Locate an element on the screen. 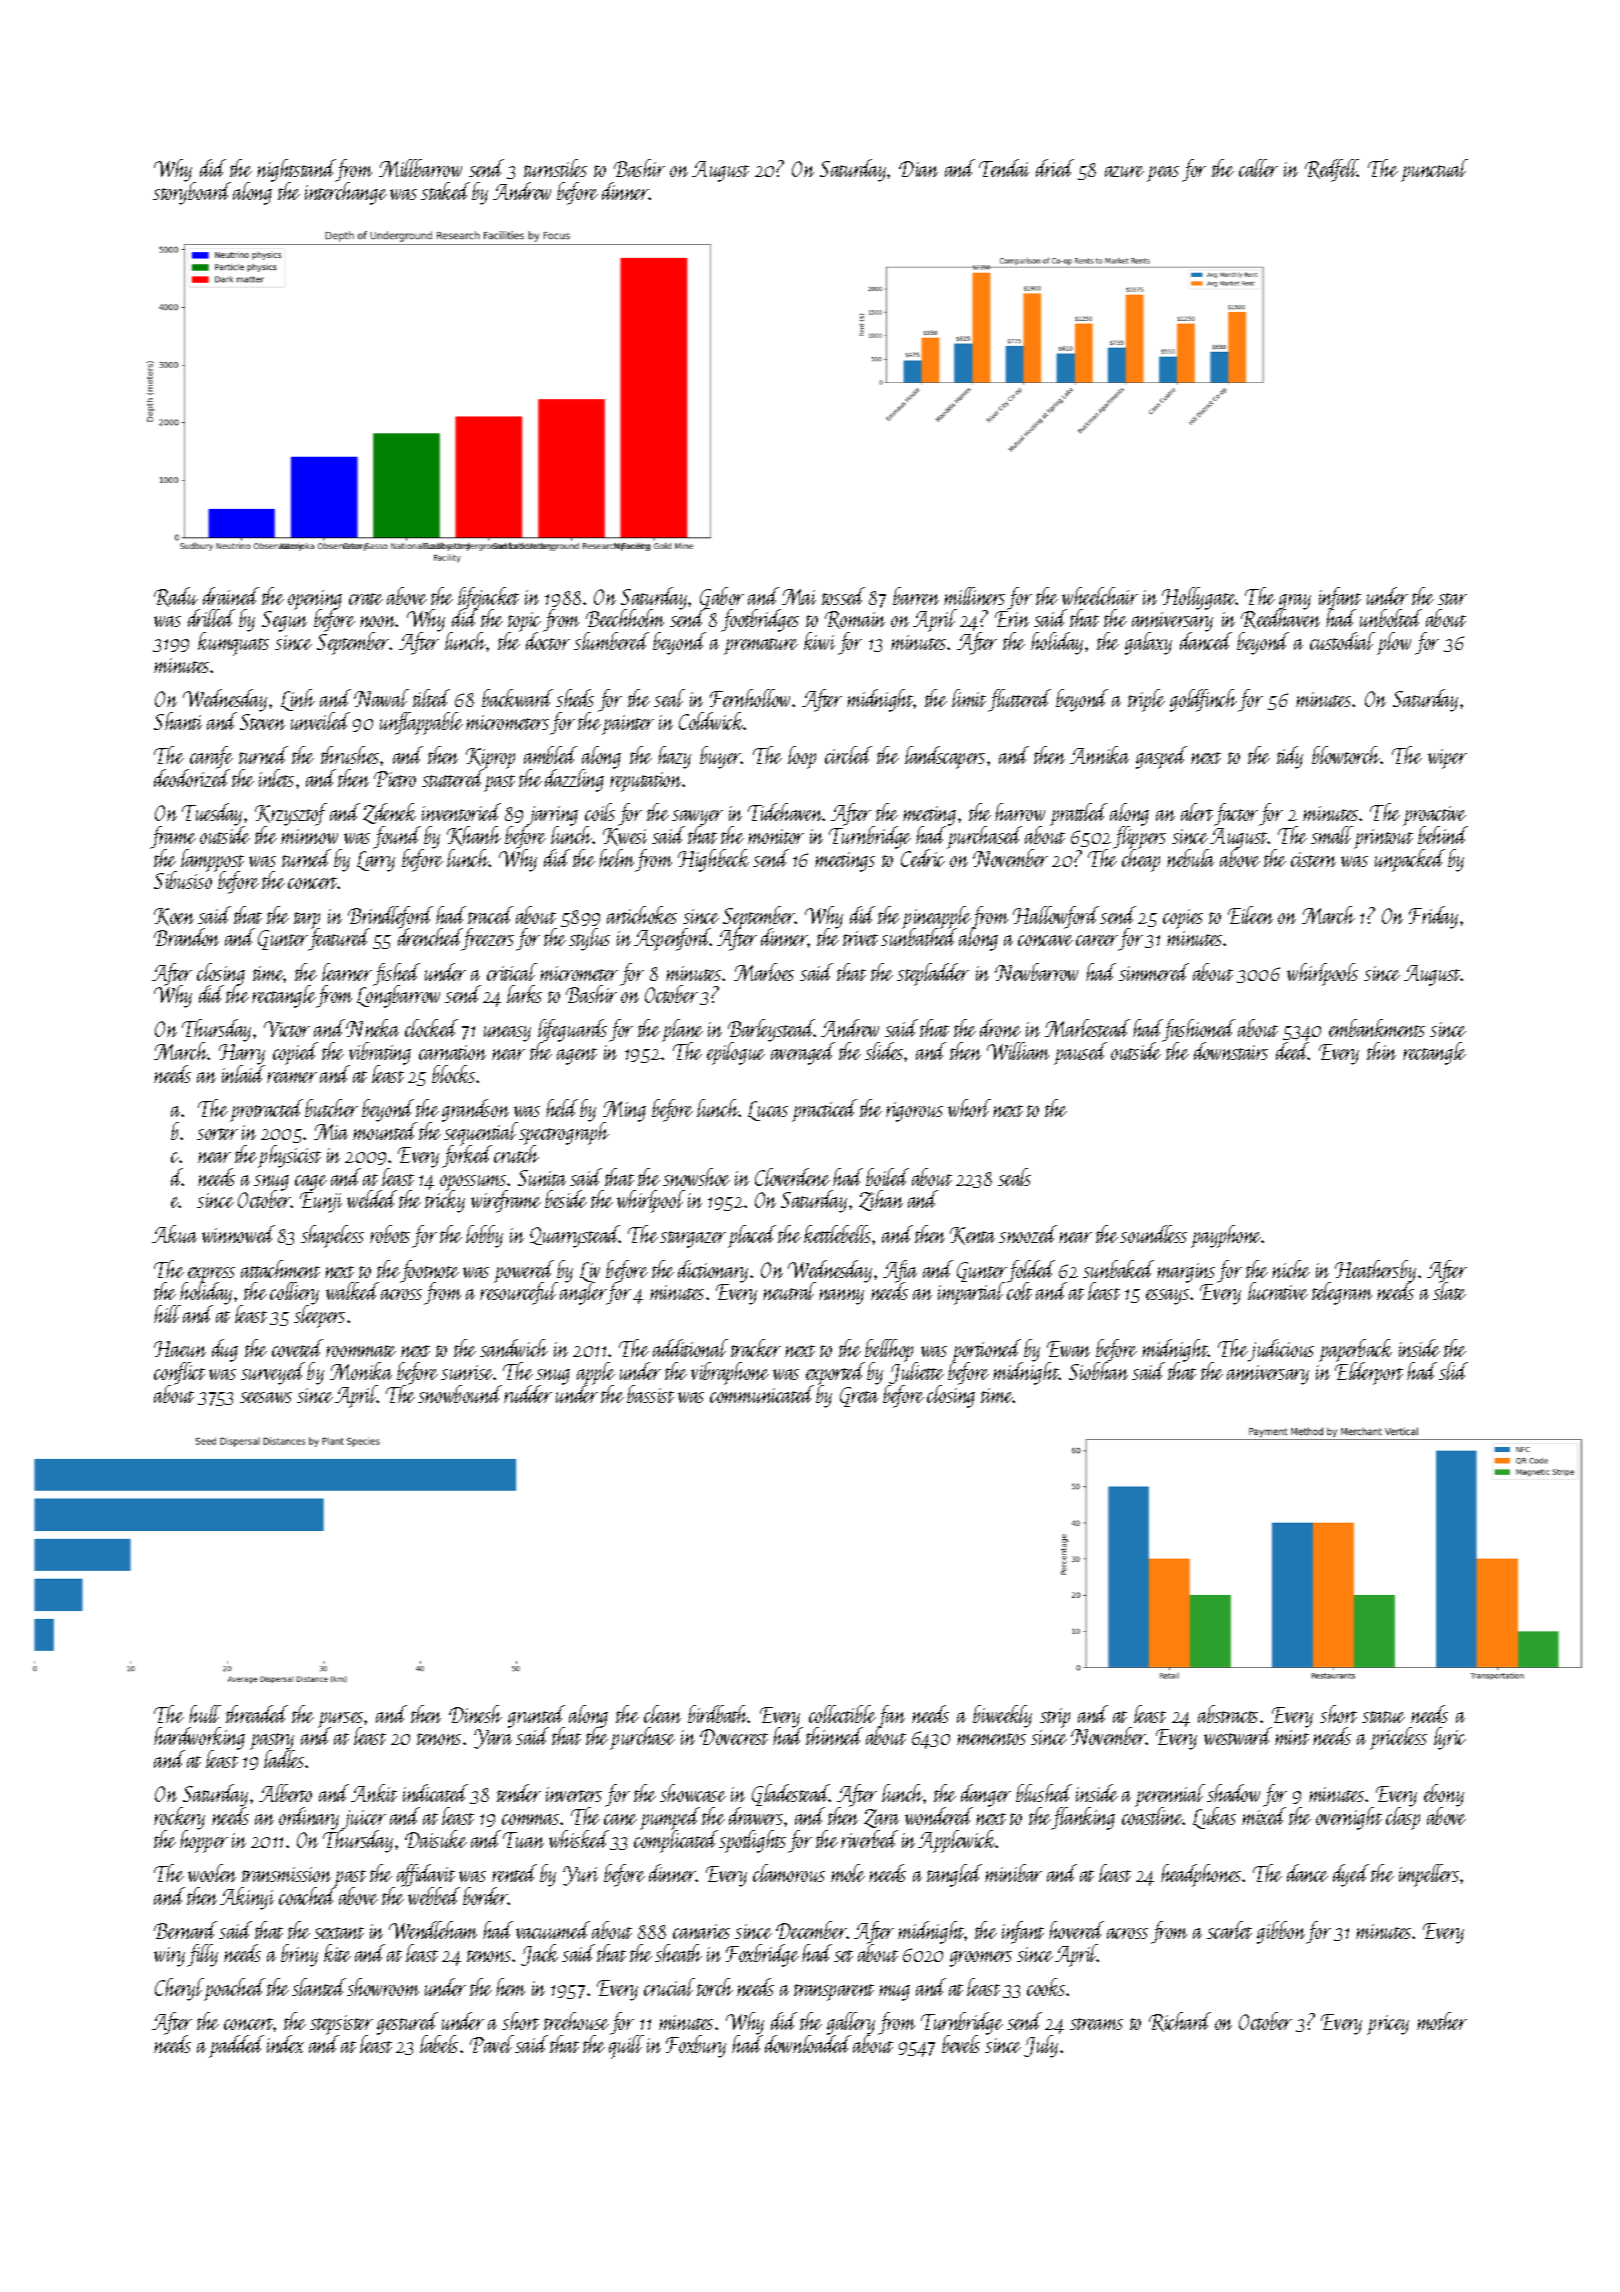  Greta is located at coordinates (859, 1397).
